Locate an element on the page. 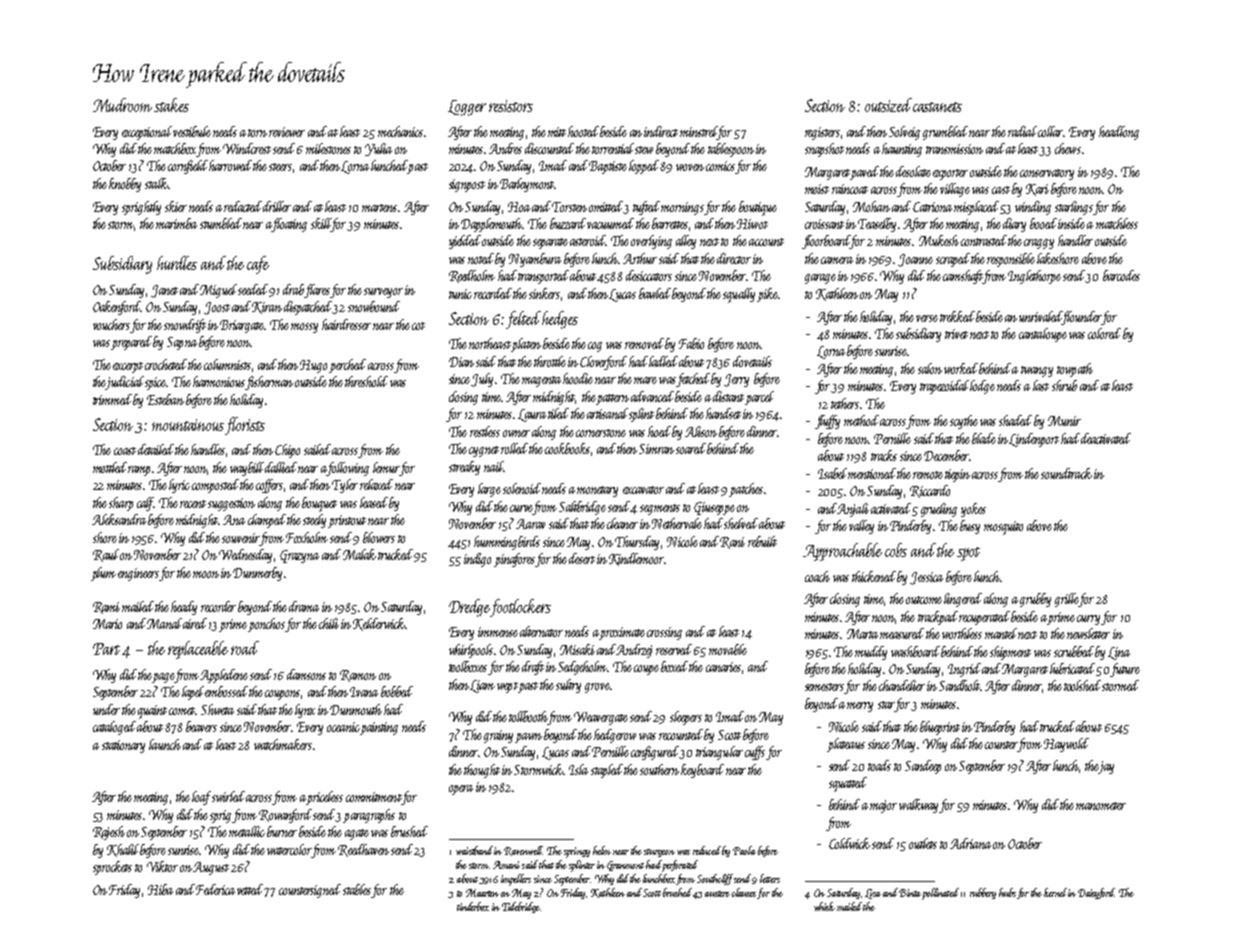  craggy is located at coordinates (1039, 244).
